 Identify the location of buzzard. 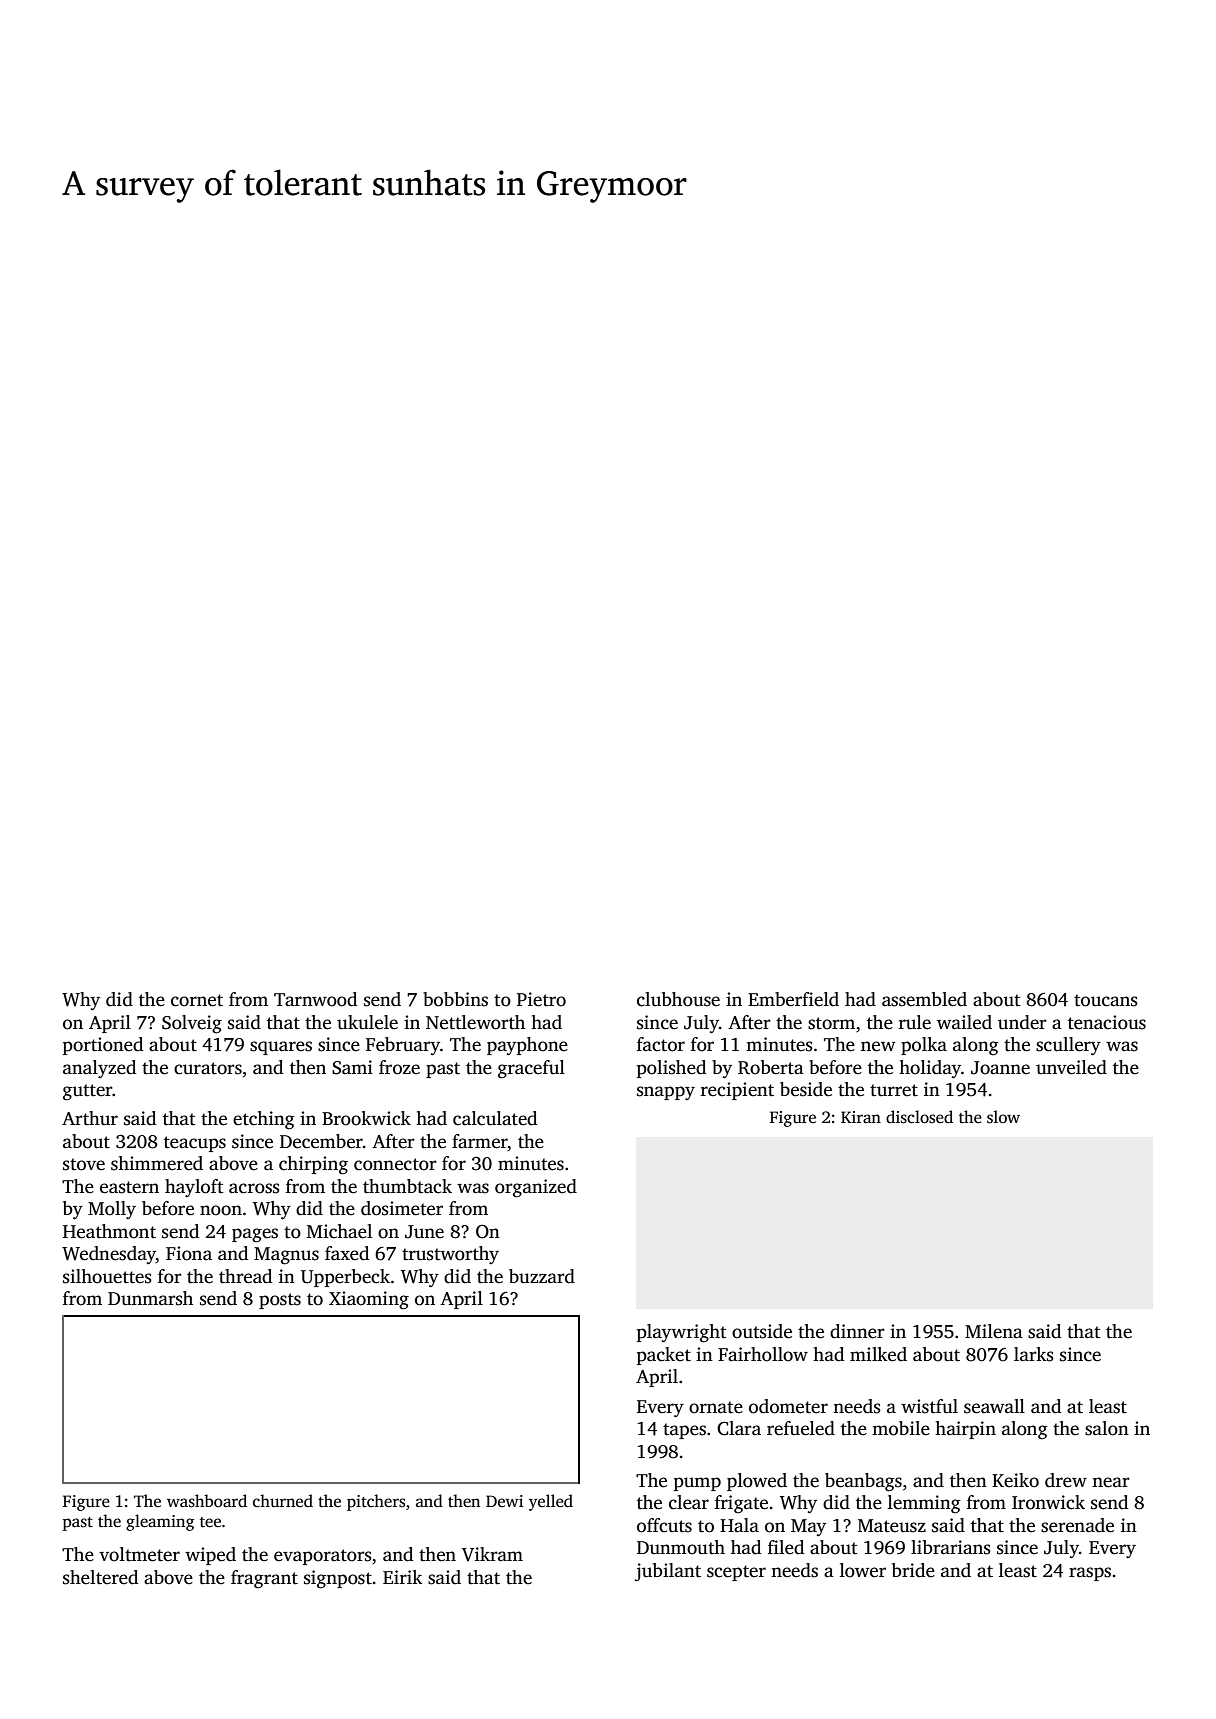
(542, 1276).
